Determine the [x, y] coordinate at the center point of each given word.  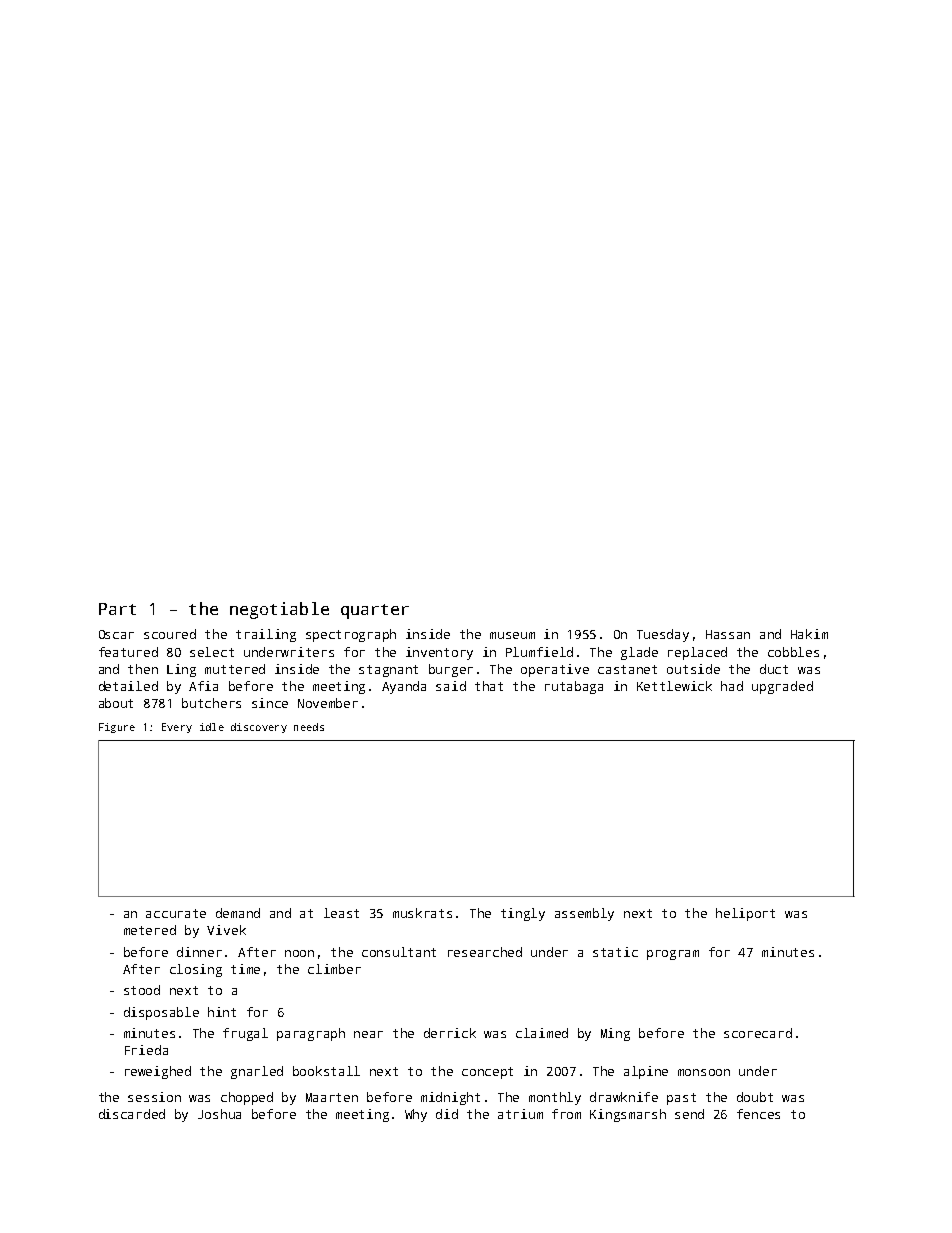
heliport [745, 914]
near [368, 1034]
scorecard [758, 1033]
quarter [375, 611]
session [154, 1097]
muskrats [422, 913]
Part [117, 609]
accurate [176, 913]
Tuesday [663, 635]
